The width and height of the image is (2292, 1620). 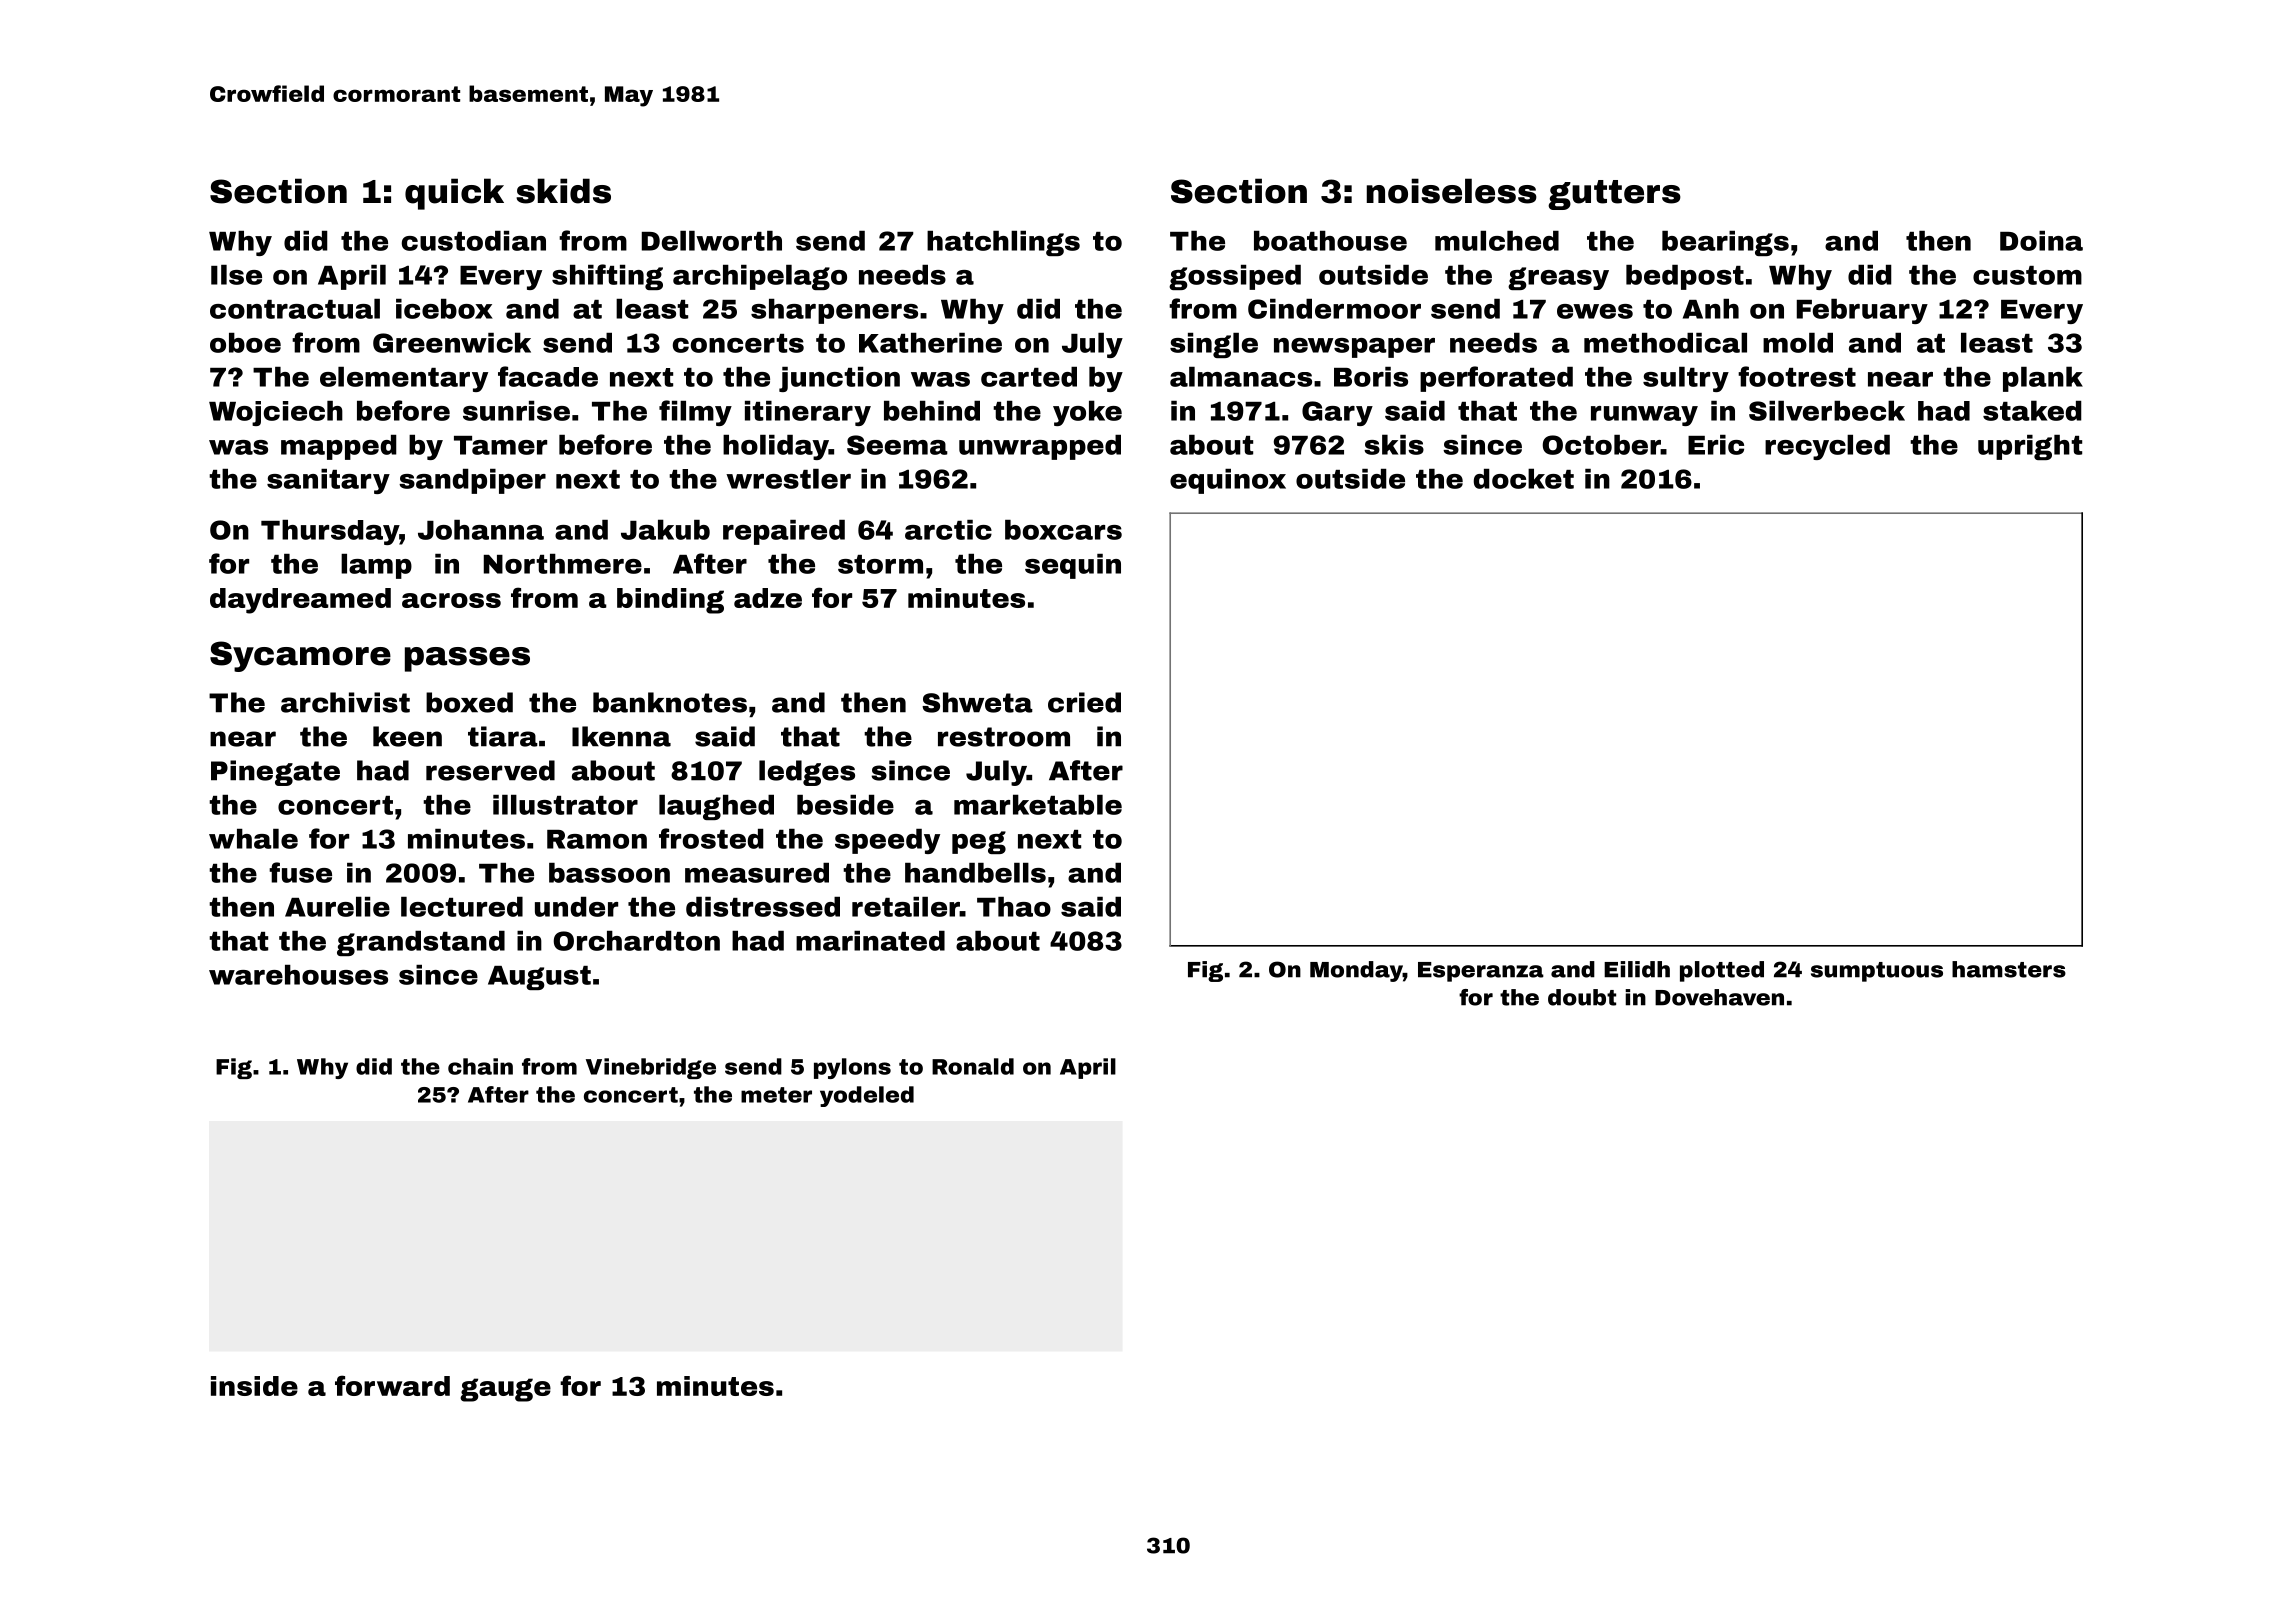 What do you see at coordinates (300, 872) in the image?
I see `fuse` at bounding box center [300, 872].
